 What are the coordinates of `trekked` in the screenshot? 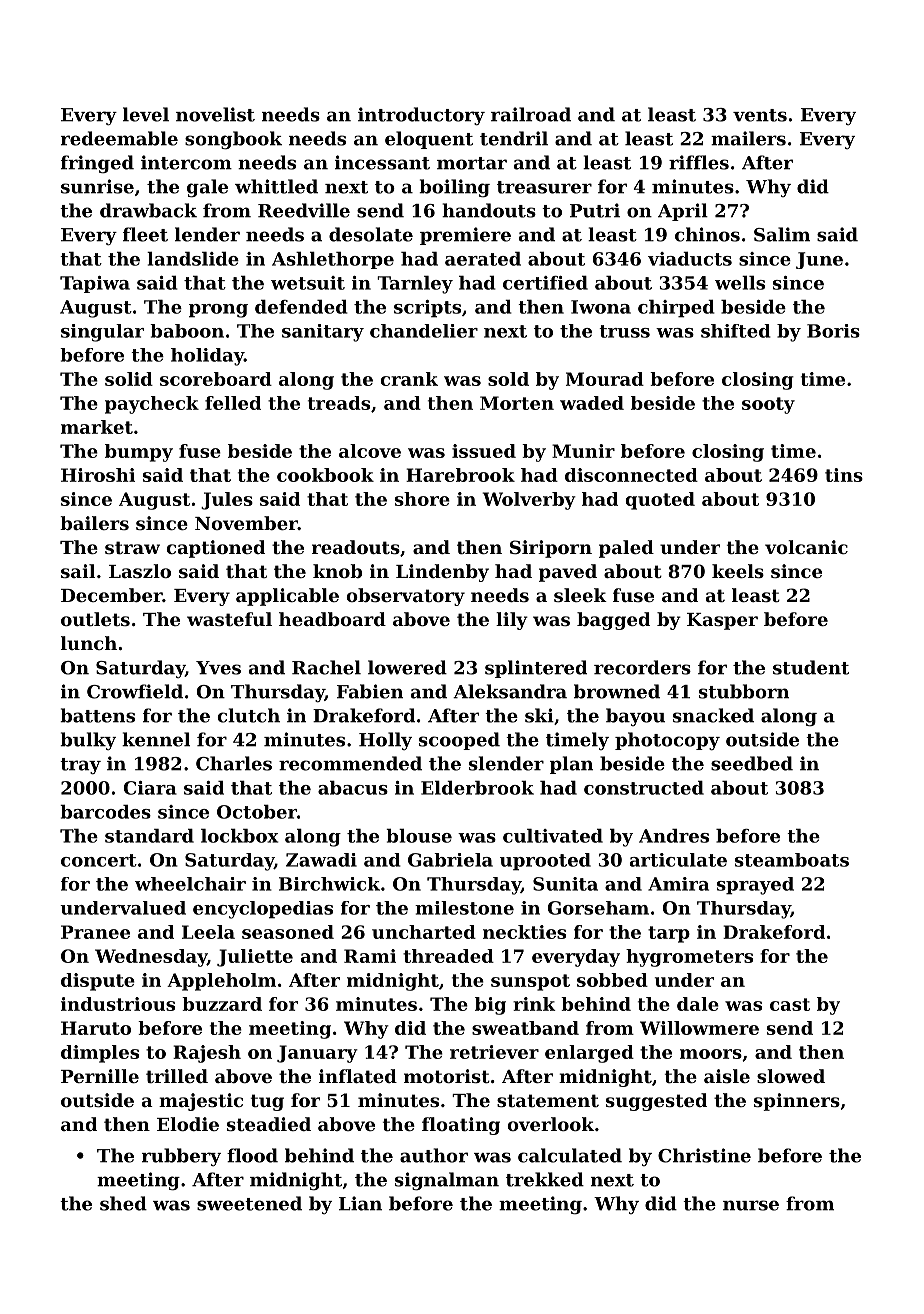 It's located at (545, 1179).
